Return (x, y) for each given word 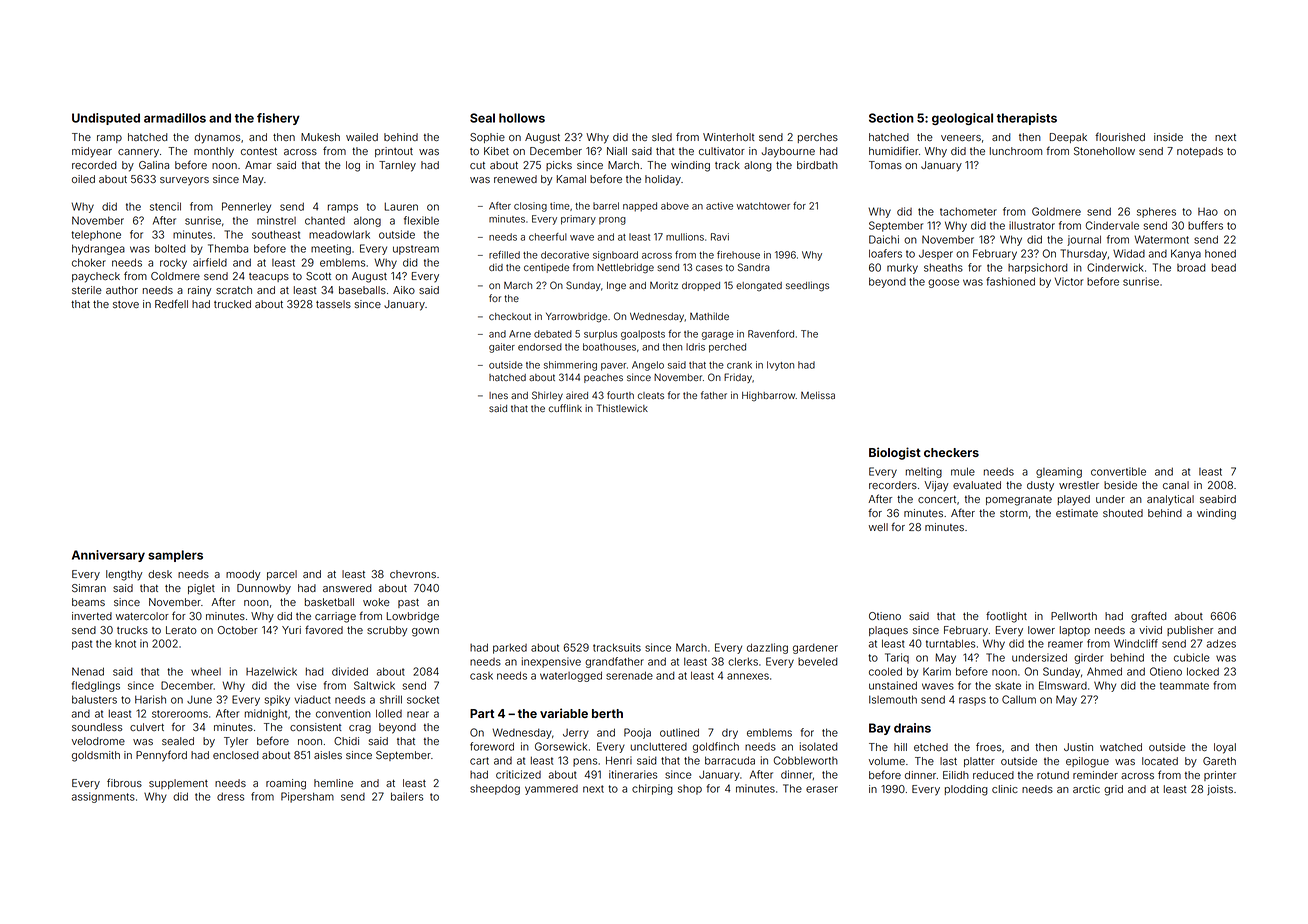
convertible (1118, 471)
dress (230, 797)
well (878, 527)
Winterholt (728, 137)
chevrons (413, 574)
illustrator (1032, 225)
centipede (546, 268)
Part (482, 713)
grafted (1149, 617)
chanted (325, 221)
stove (126, 304)
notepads (1200, 152)
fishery (278, 119)
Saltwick (374, 685)
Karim (937, 671)
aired (577, 395)
